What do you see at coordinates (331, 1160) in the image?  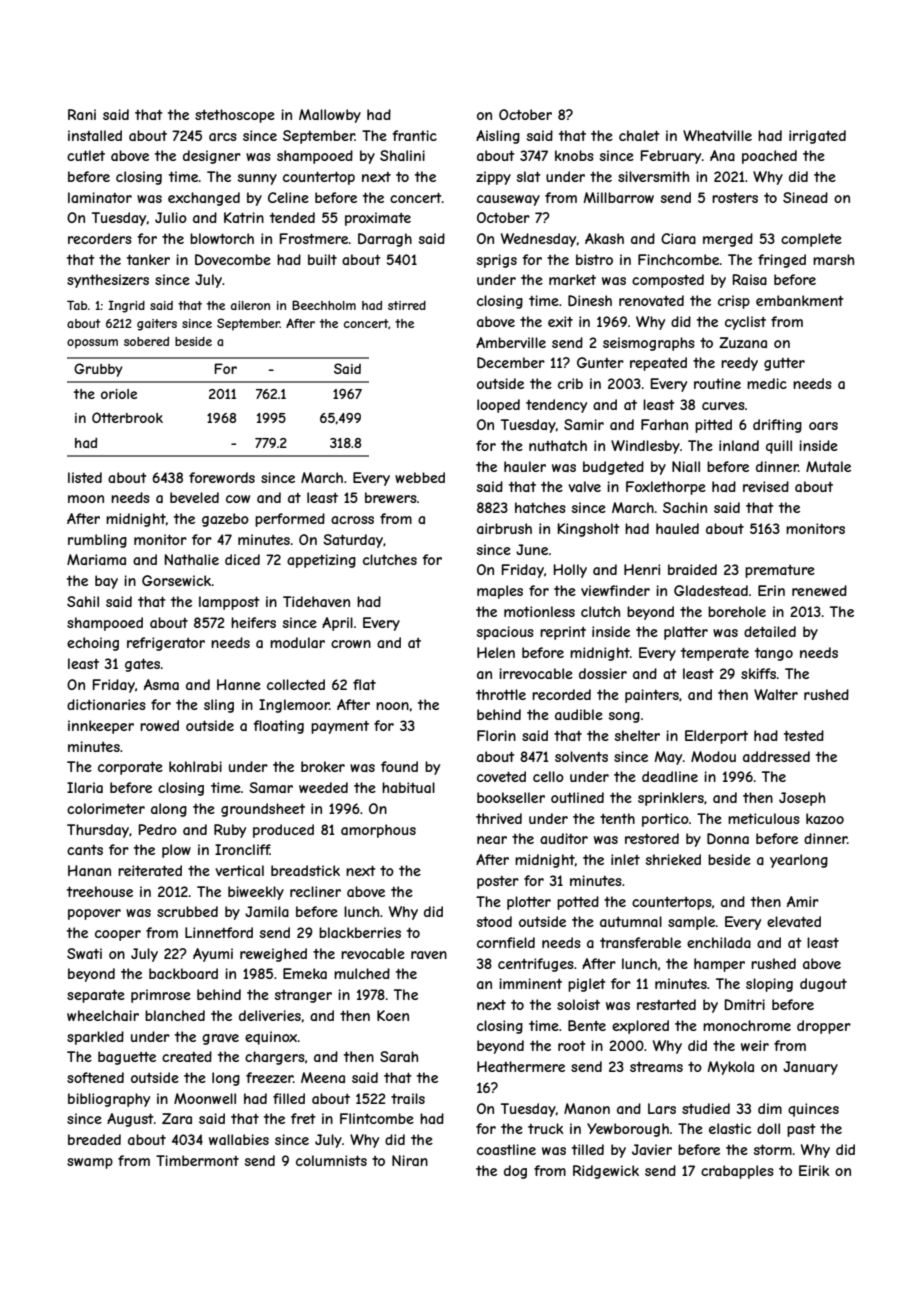 I see `columnists` at bounding box center [331, 1160].
